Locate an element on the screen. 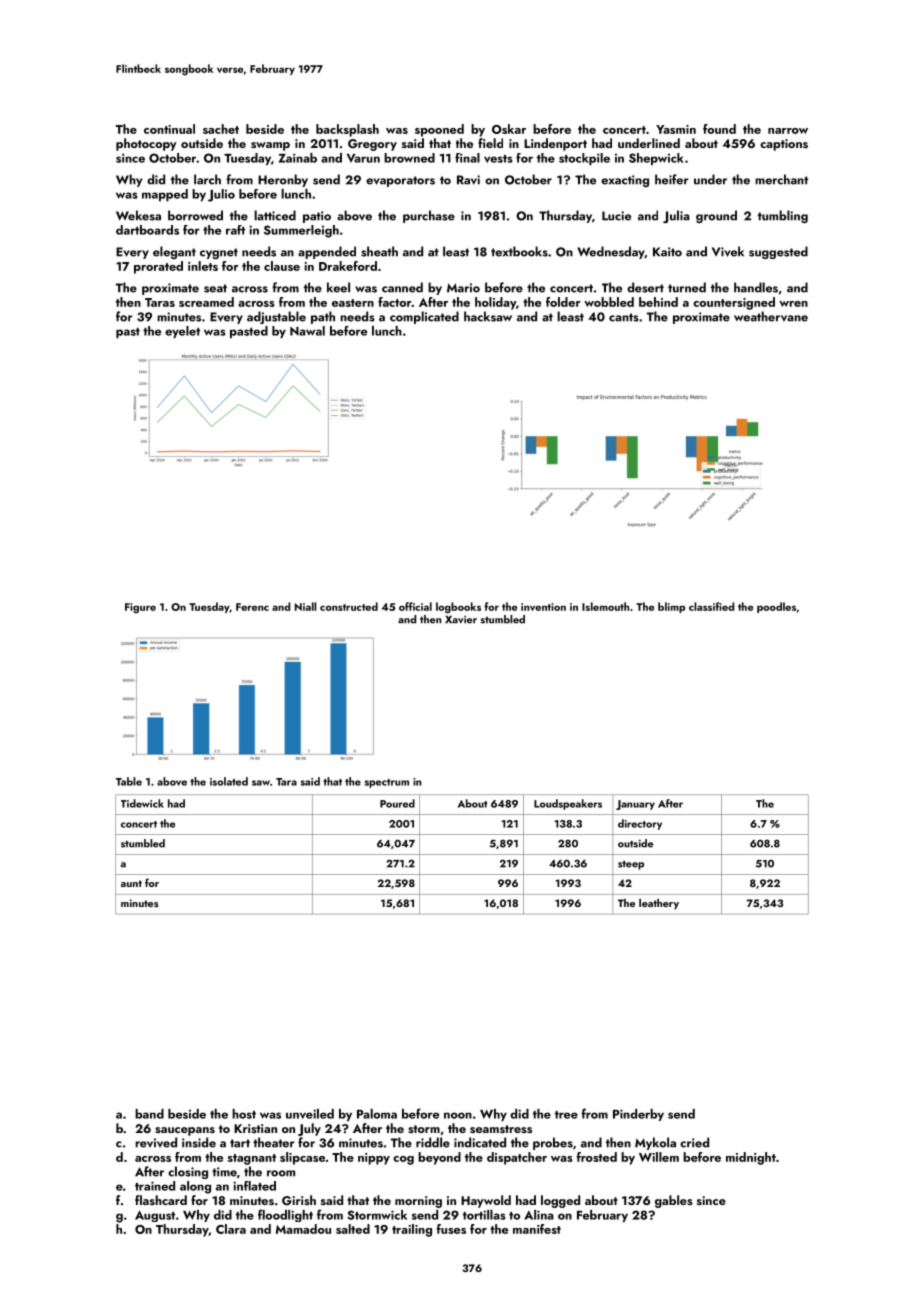 The height and width of the screenshot is (1308, 924). found is located at coordinates (719, 129).
